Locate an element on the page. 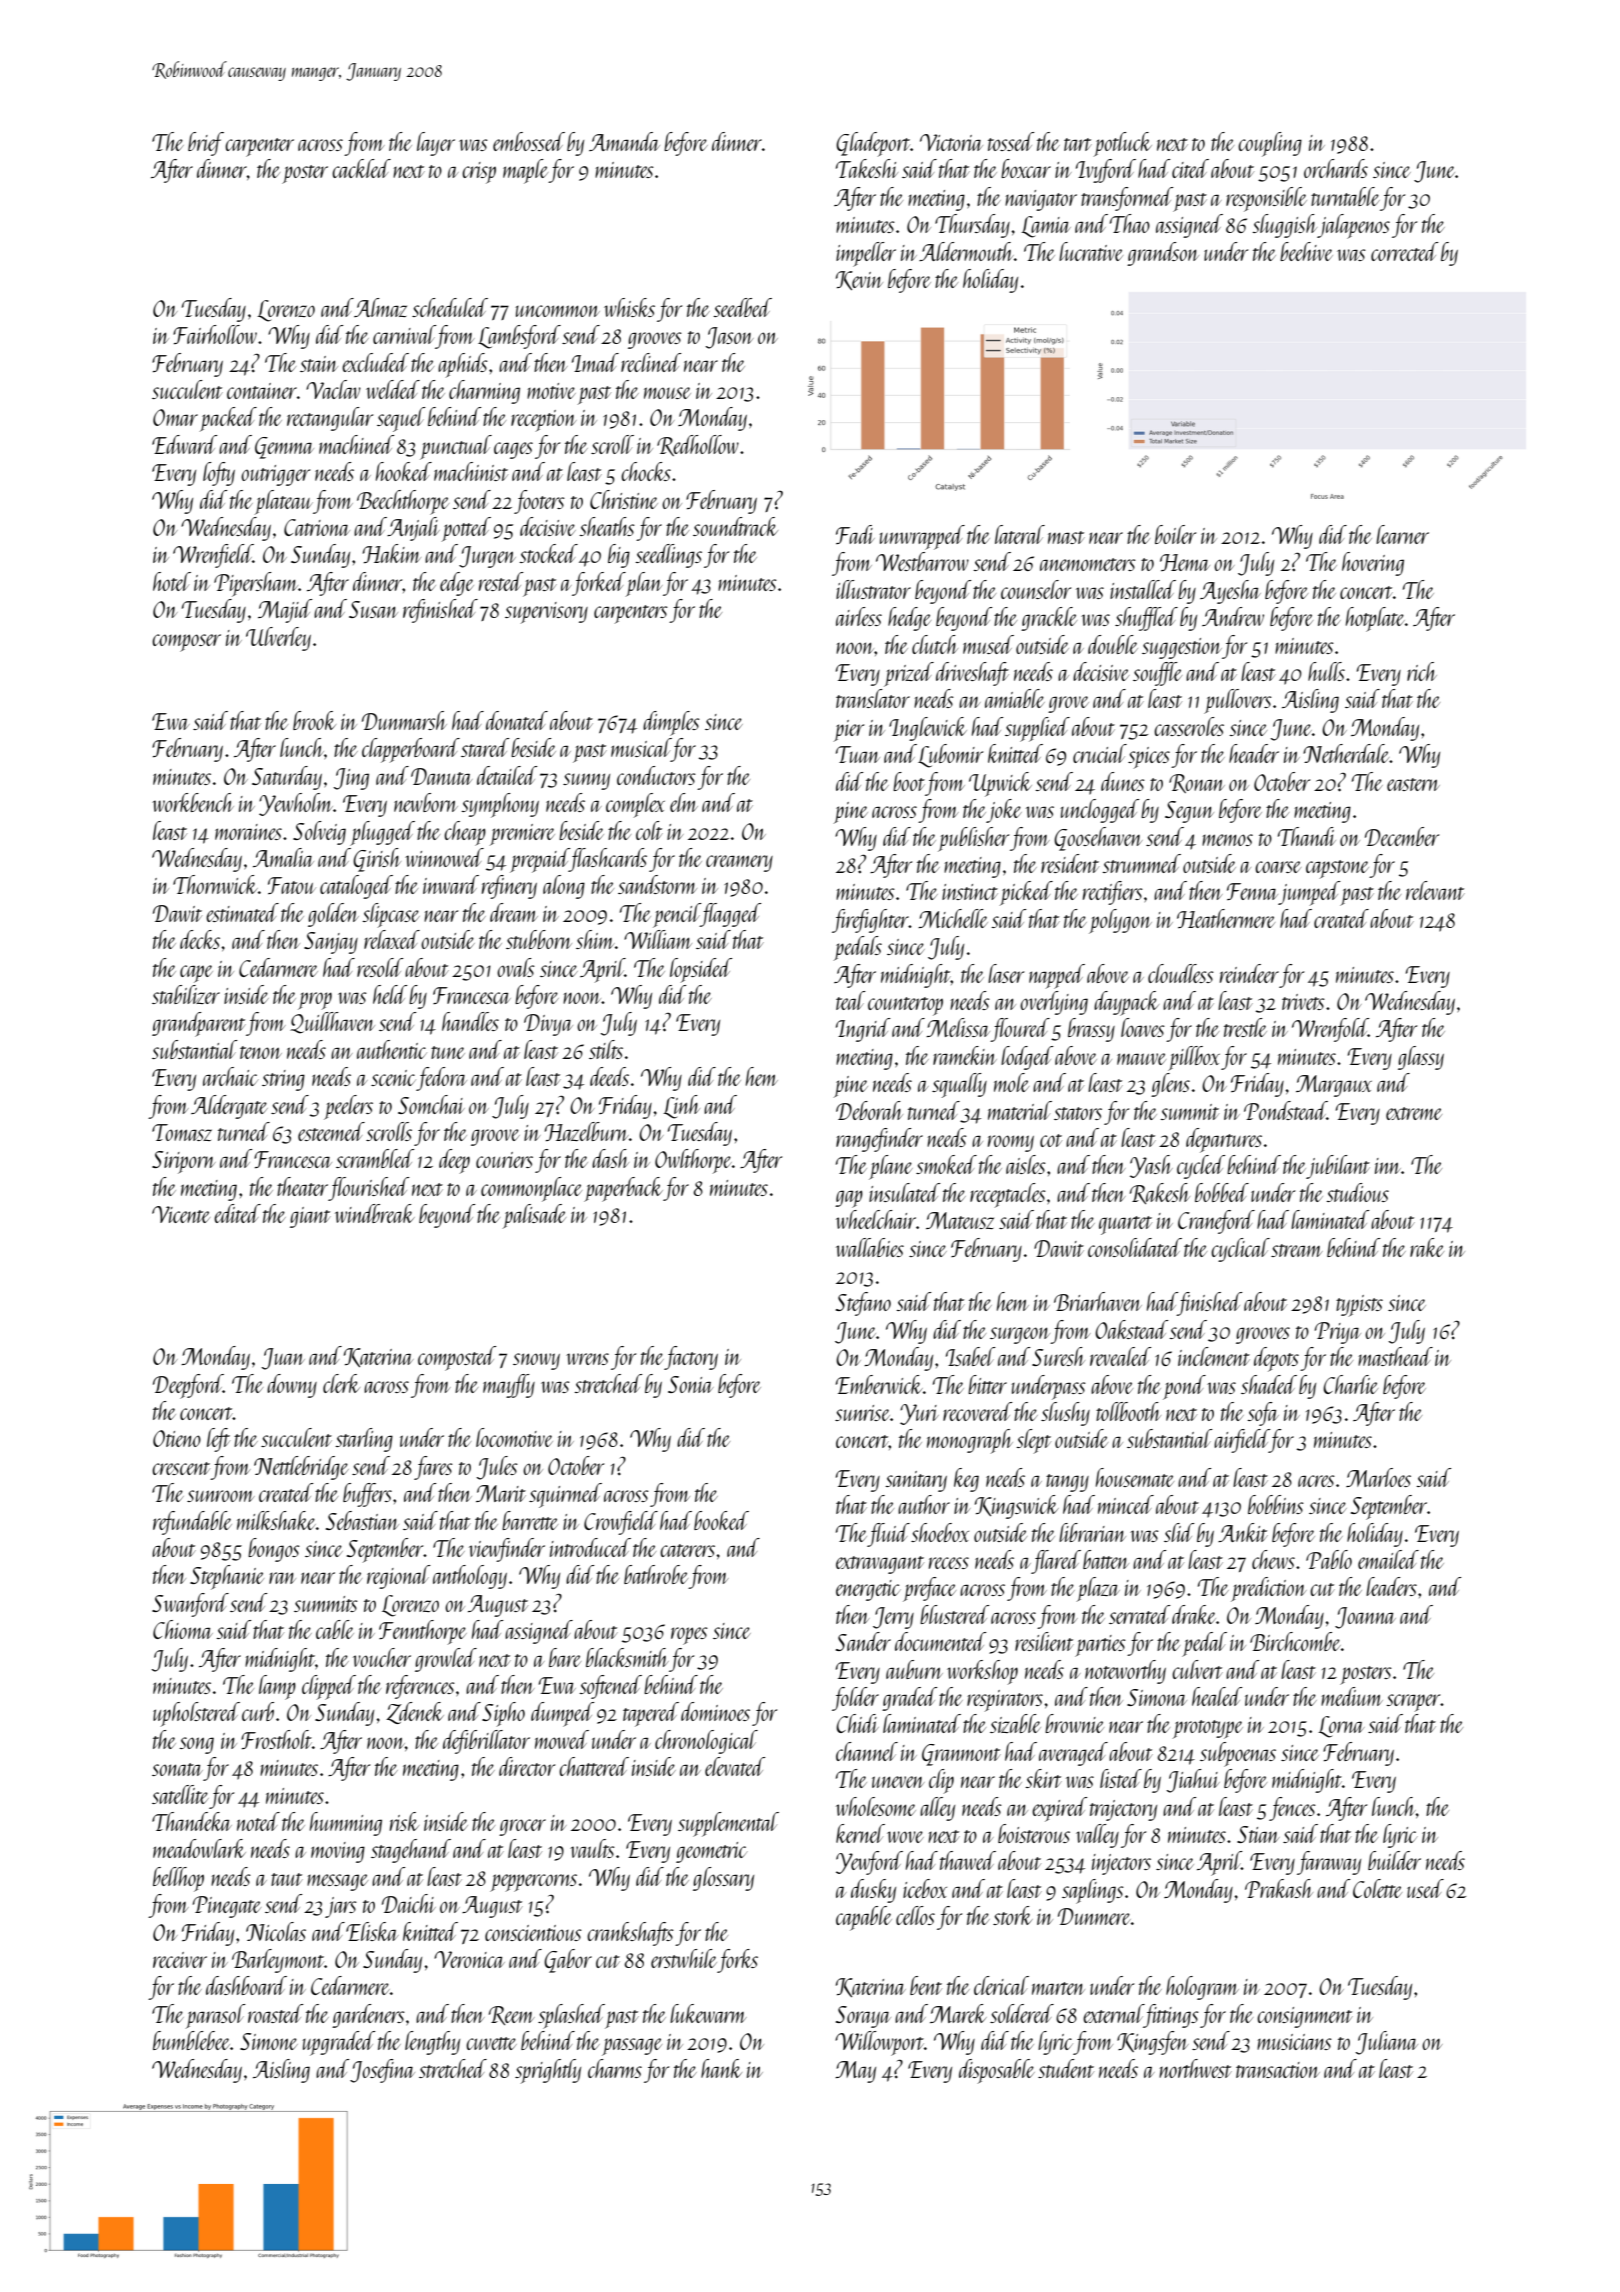  growled is located at coordinates (446, 1660).
